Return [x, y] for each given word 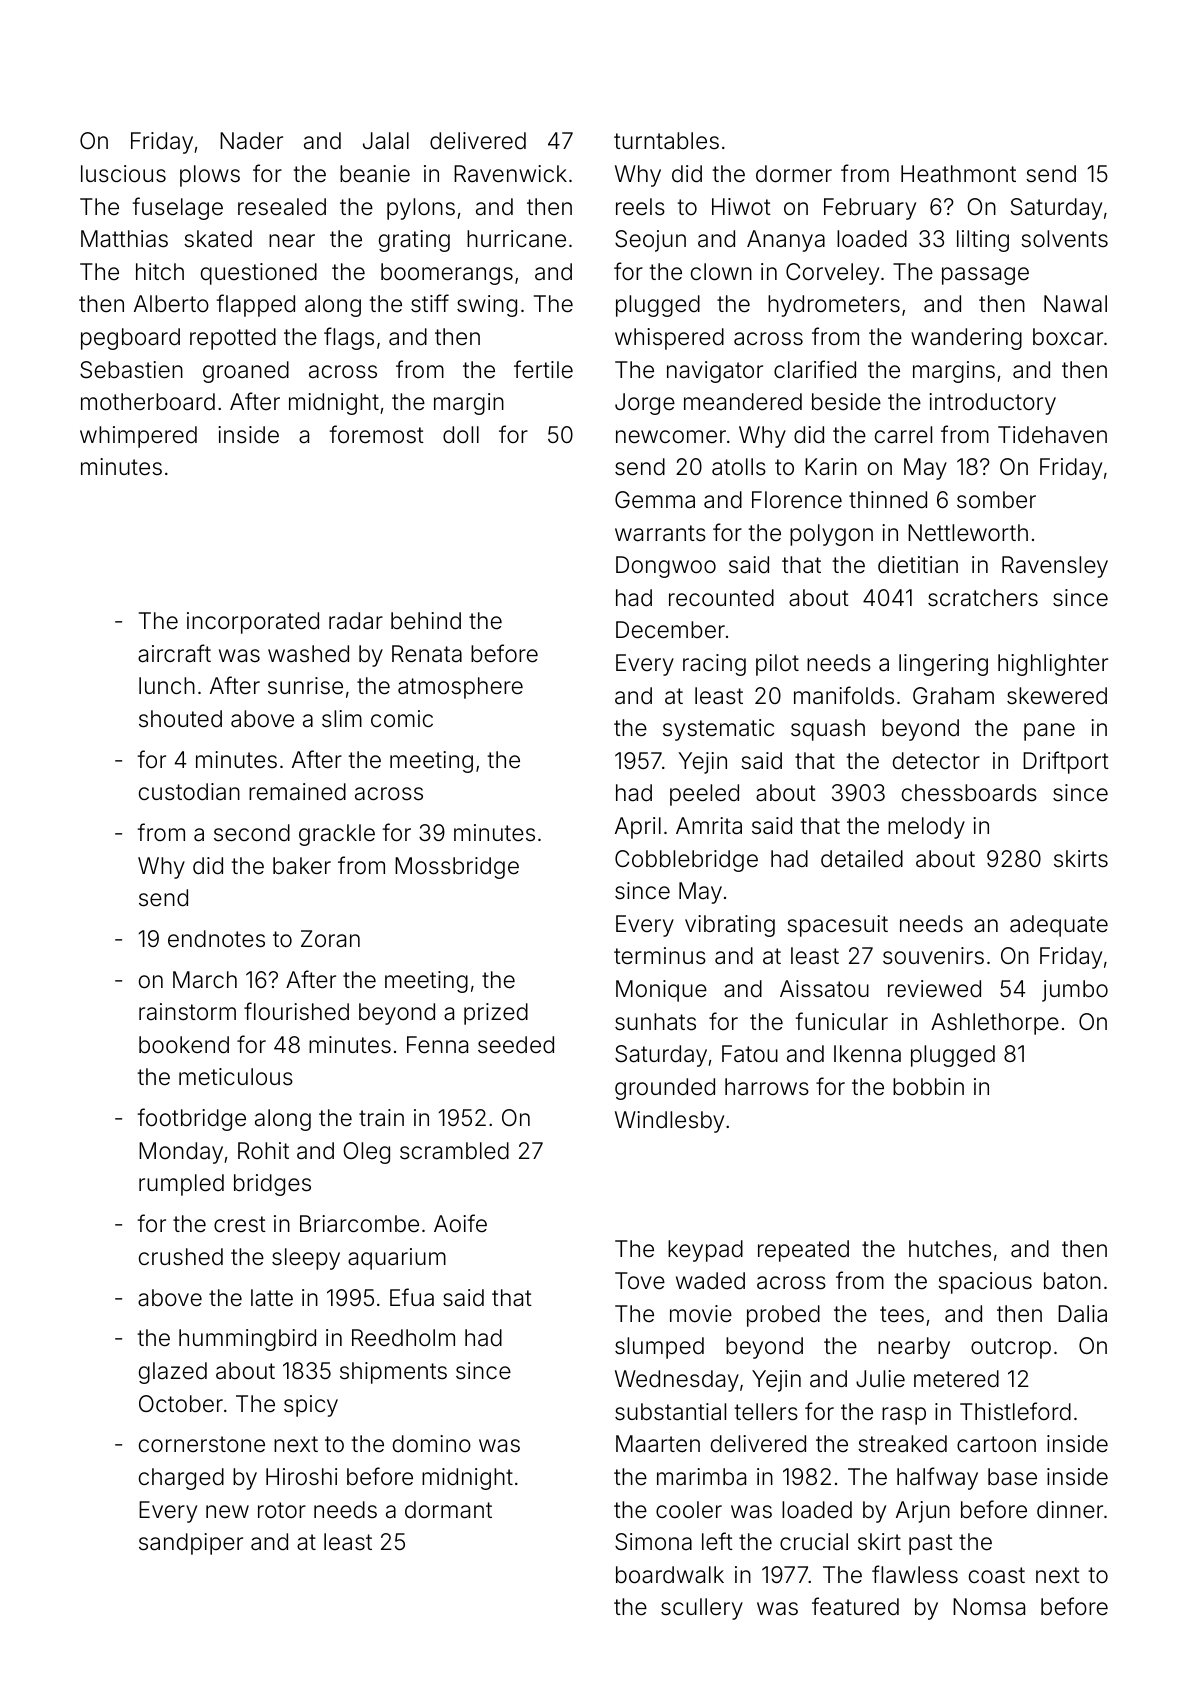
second [252, 833]
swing [487, 306]
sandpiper [191, 1544]
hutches [950, 1249]
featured [855, 1606]
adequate [1059, 926]
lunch [167, 685]
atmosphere [460, 688]
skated [218, 239]
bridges [272, 1185]
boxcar [1068, 337]
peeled [704, 795]
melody [926, 828]
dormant [448, 1510]
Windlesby [669, 1122]
